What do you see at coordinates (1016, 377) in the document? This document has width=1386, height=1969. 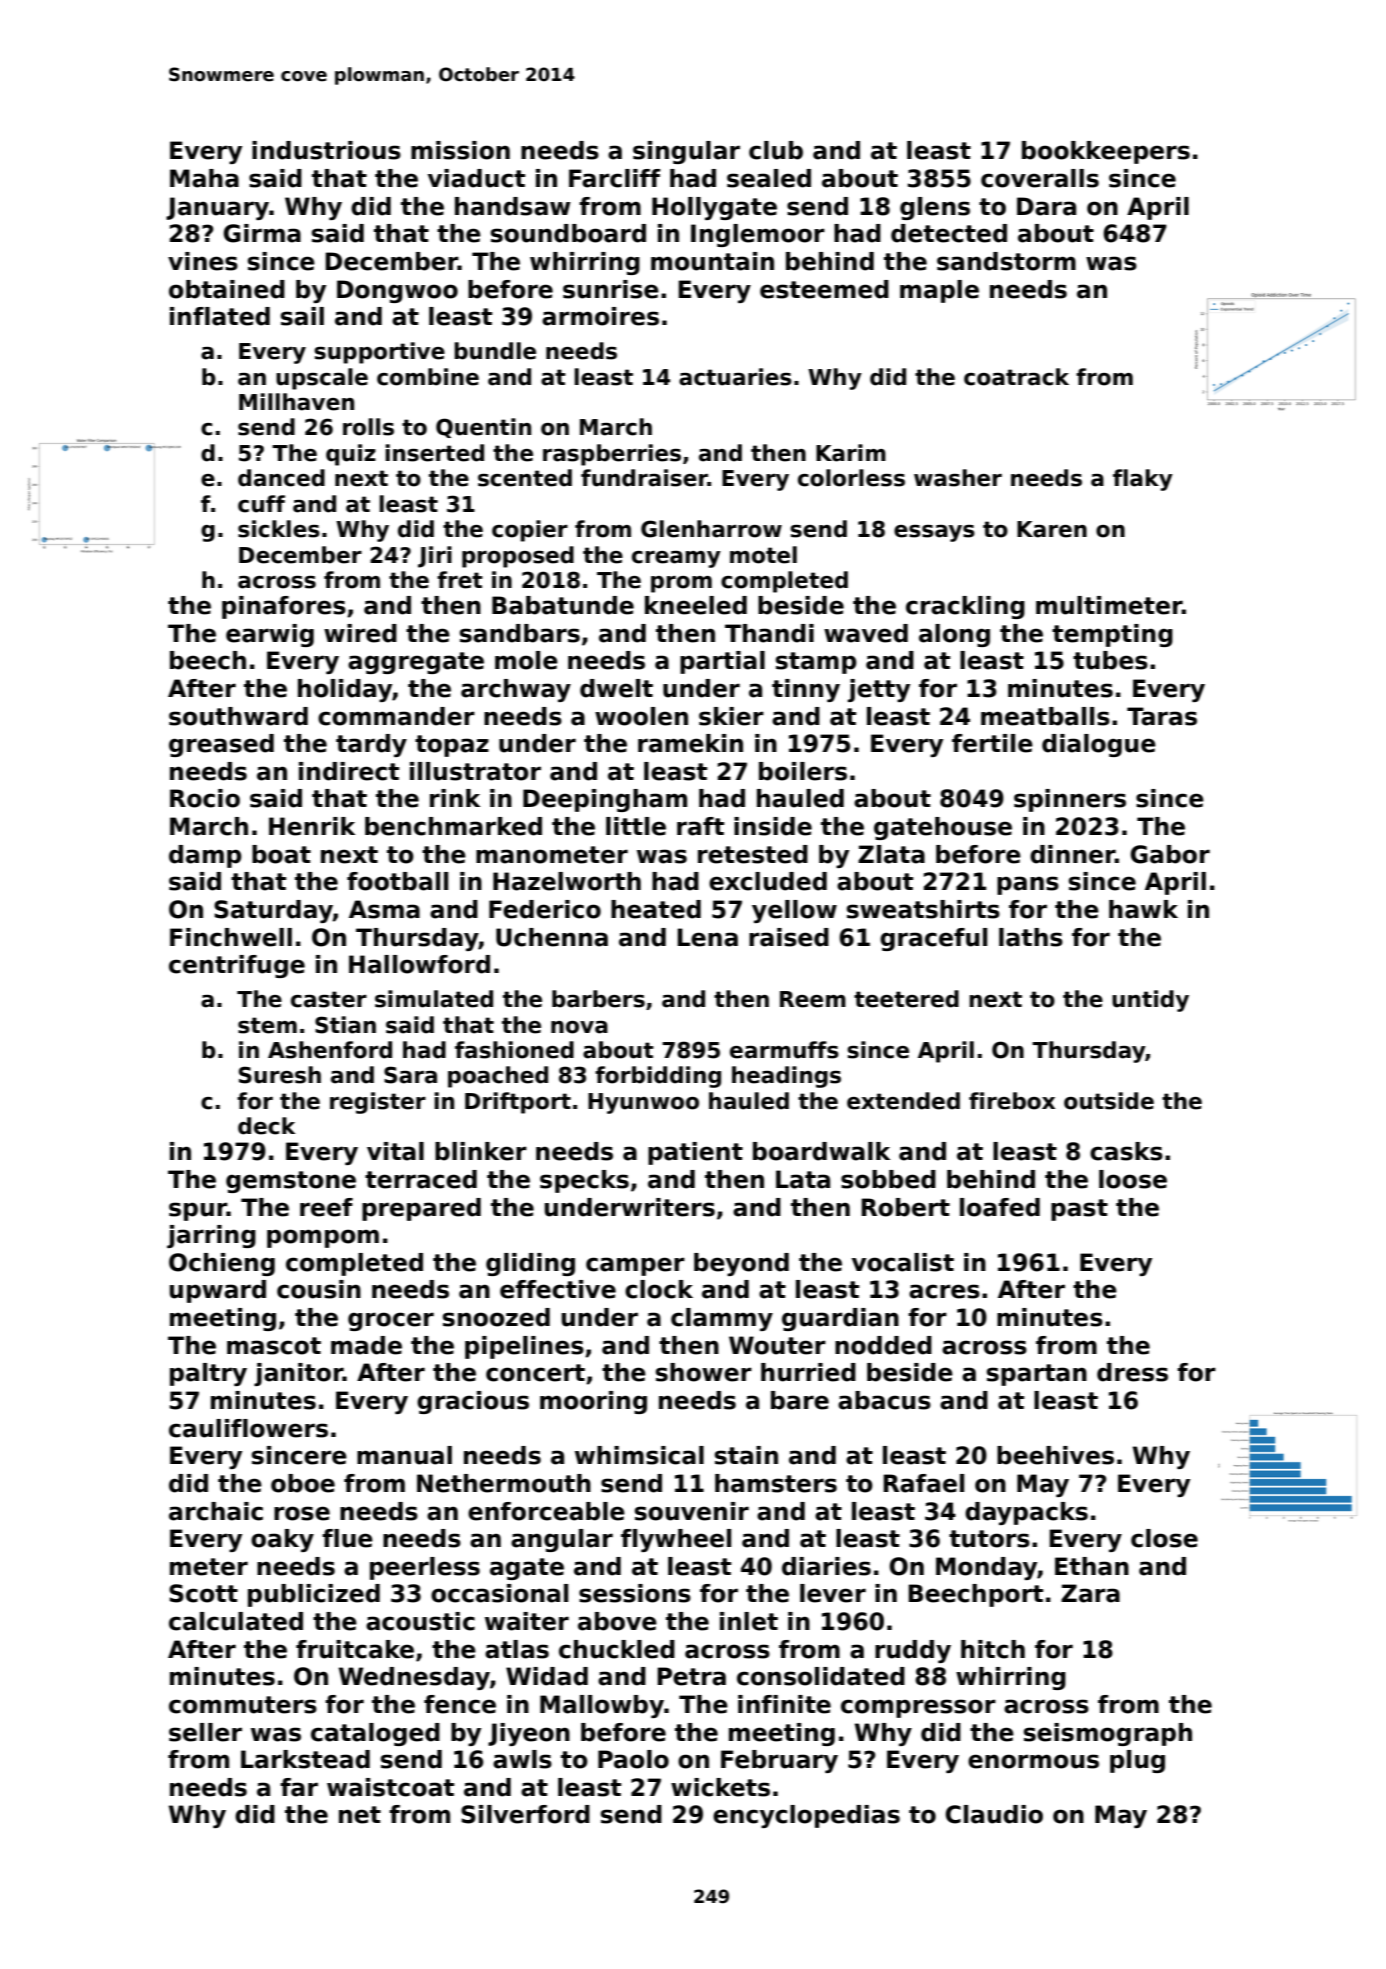 I see `coatrack` at bounding box center [1016, 377].
